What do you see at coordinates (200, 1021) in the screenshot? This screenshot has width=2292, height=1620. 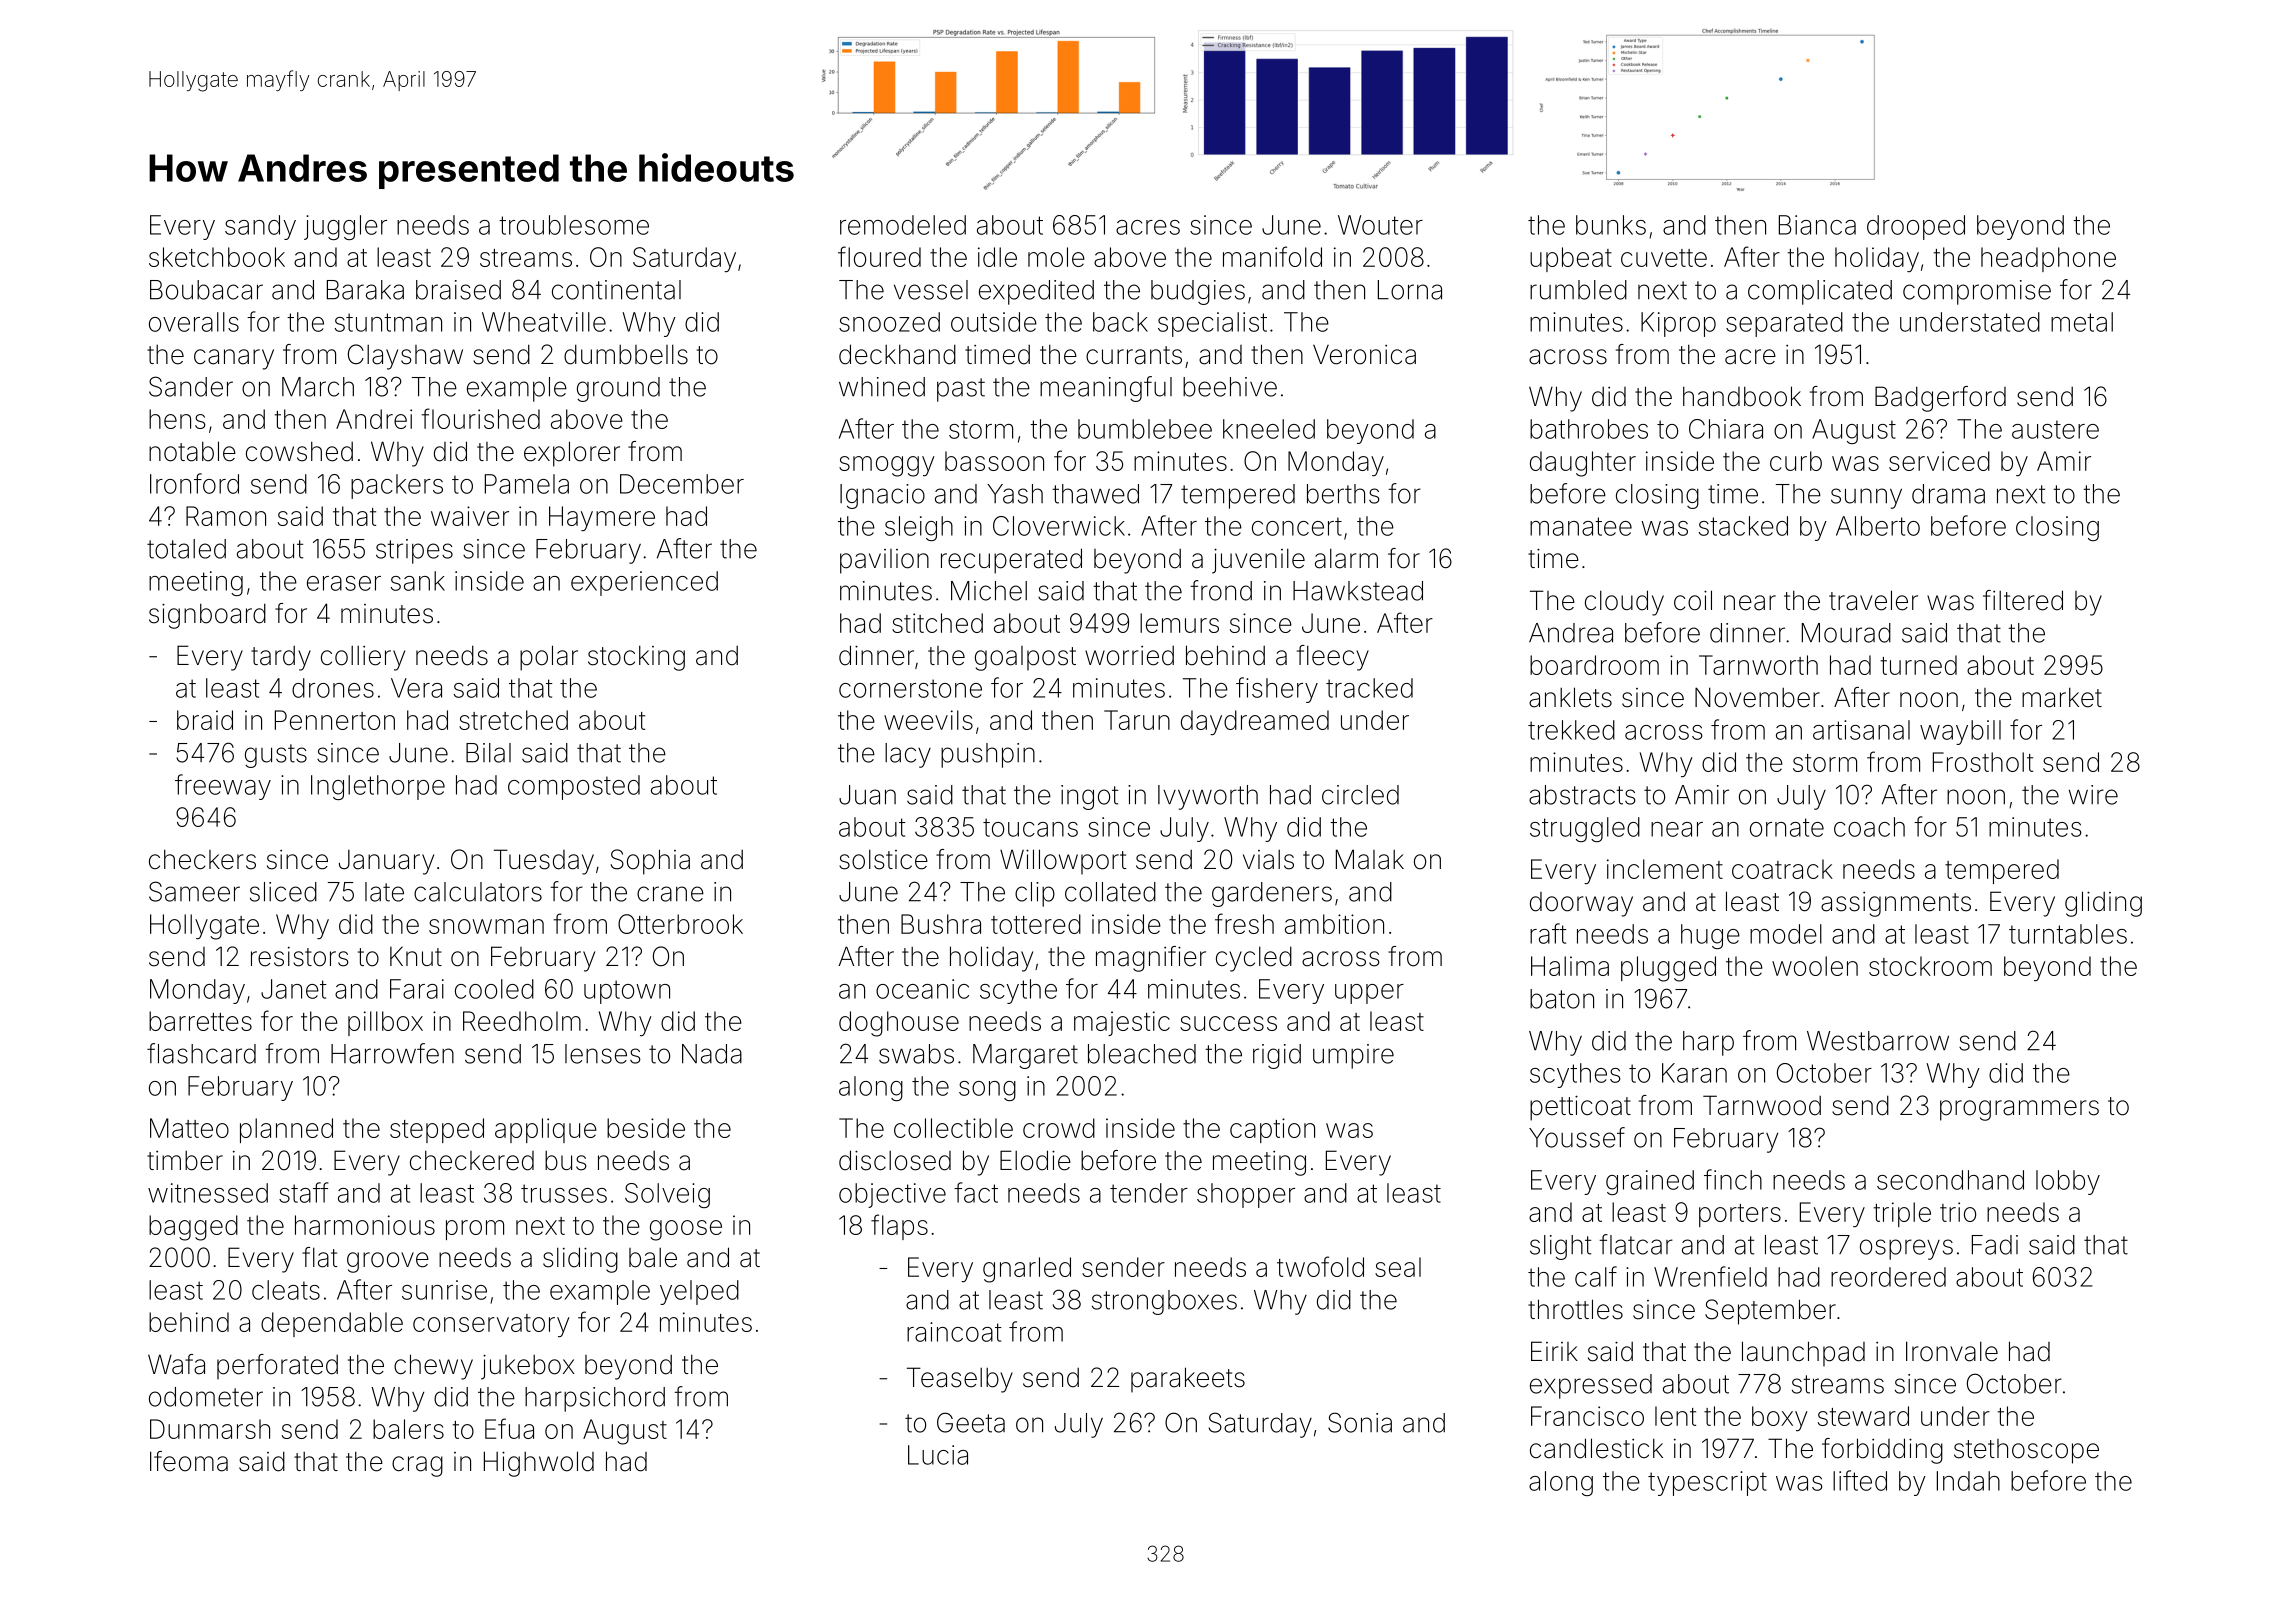 I see `barrettes` at bounding box center [200, 1021].
